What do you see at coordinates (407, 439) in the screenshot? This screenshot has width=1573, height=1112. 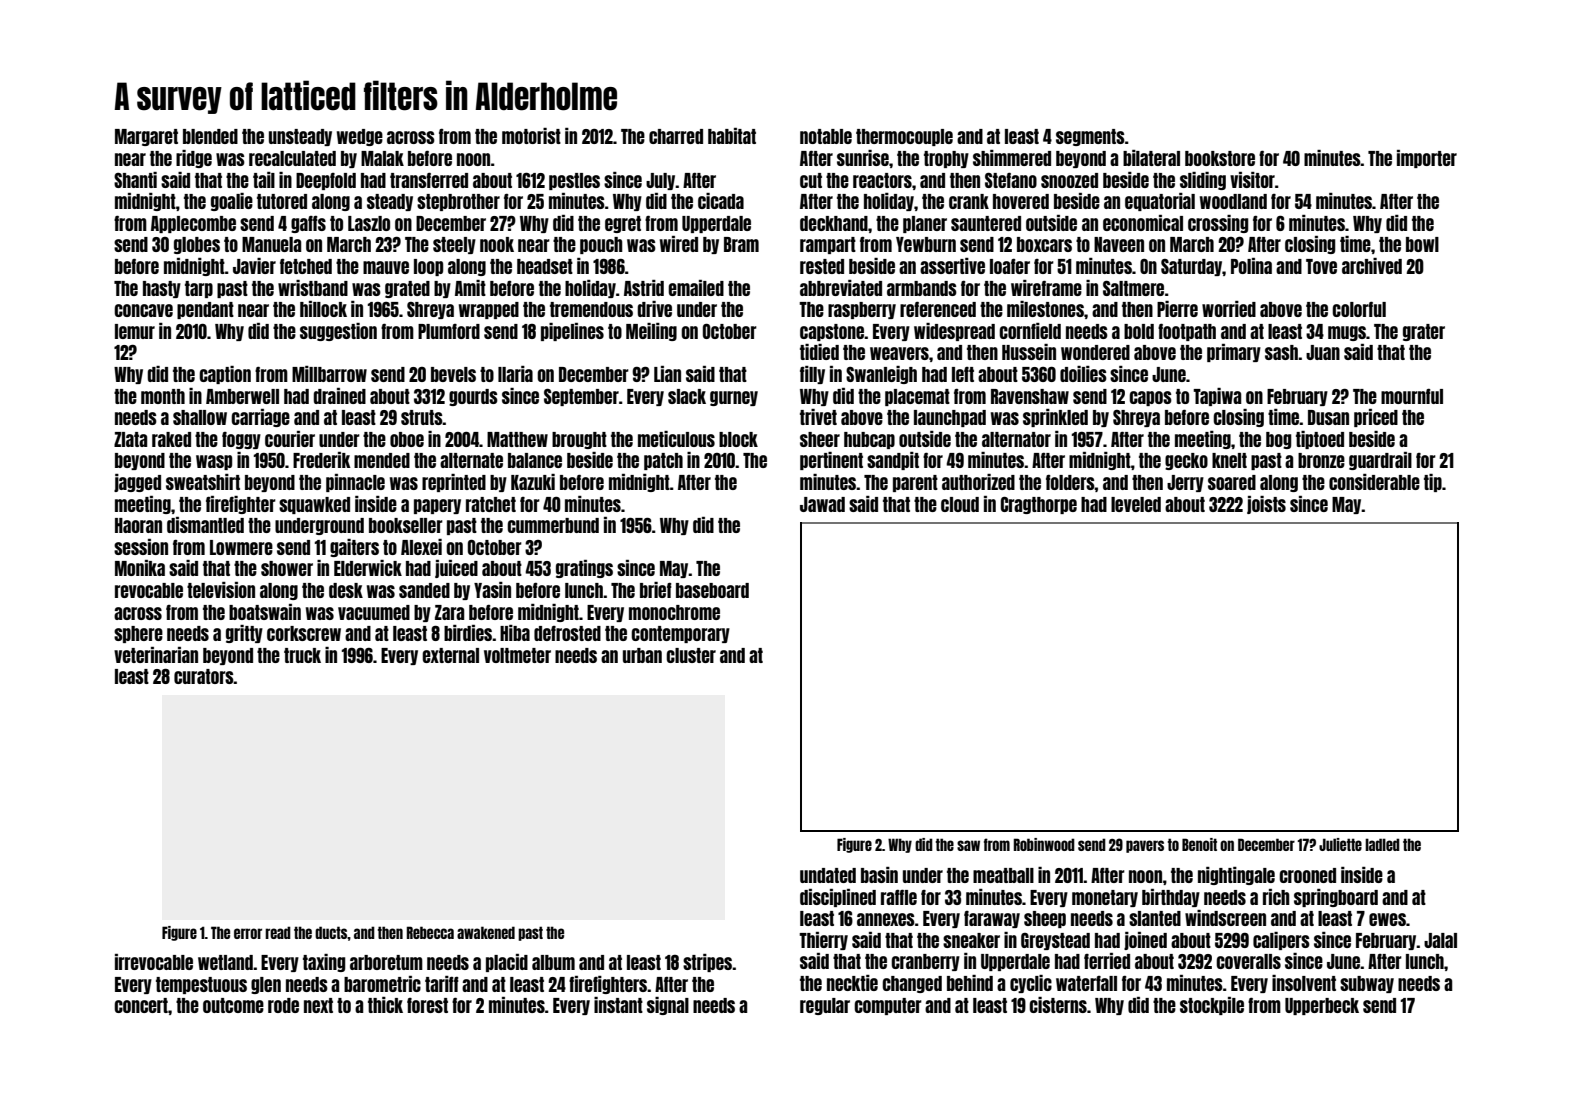 I see `oboe` at bounding box center [407, 439].
